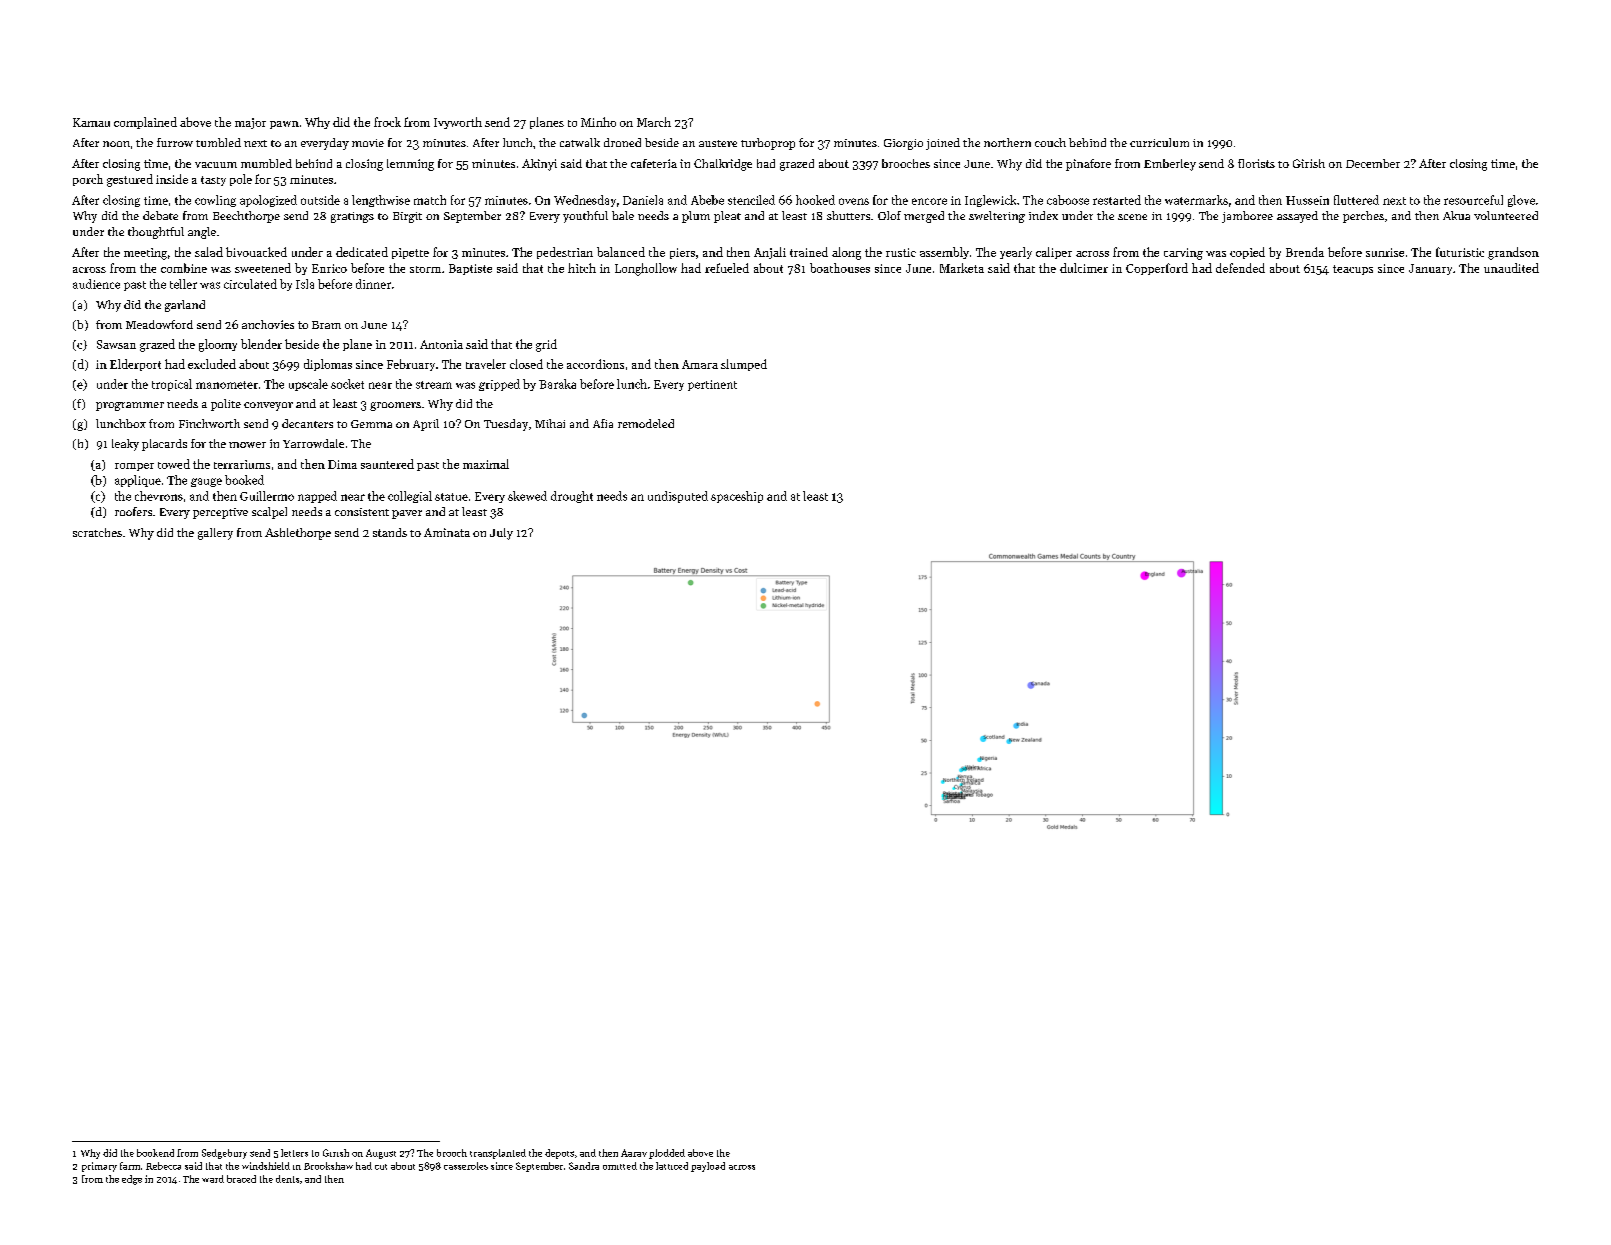  Describe the element at coordinates (678, 497) in the image. I see `undisputed` at that location.
